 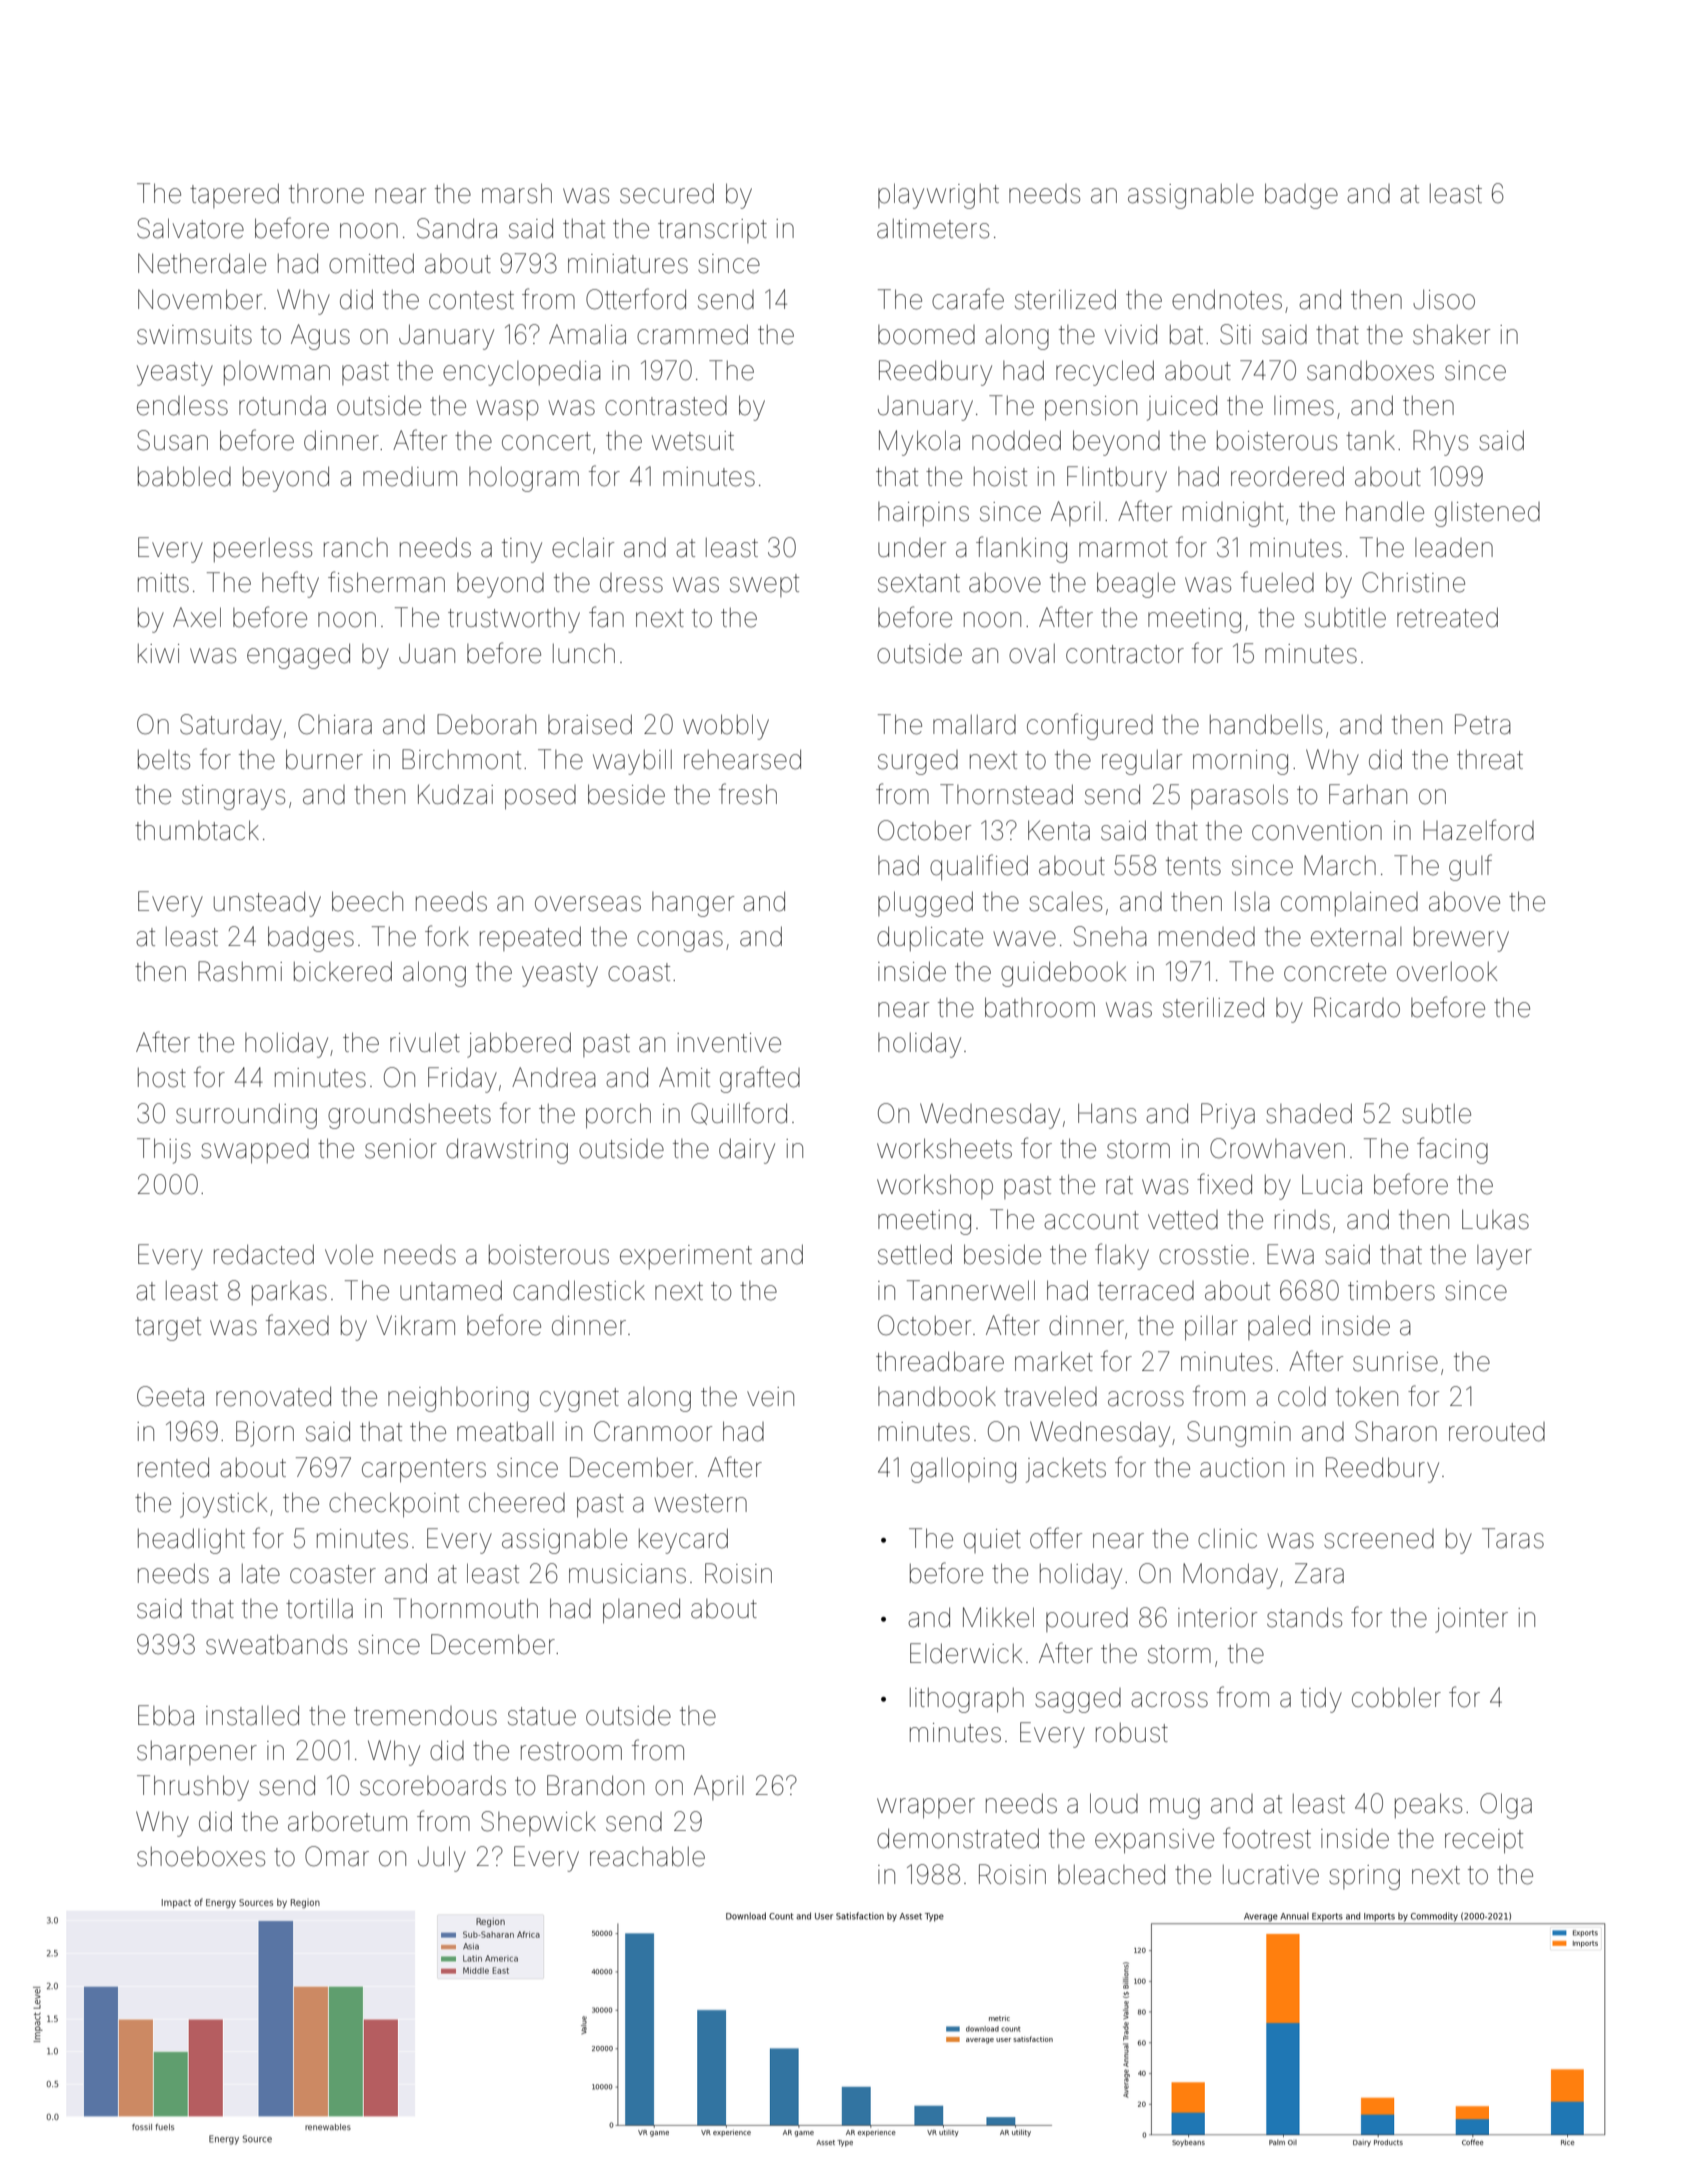 What do you see at coordinates (425, 1716) in the document?
I see `tremendous` at bounding box center [425, 1716].
